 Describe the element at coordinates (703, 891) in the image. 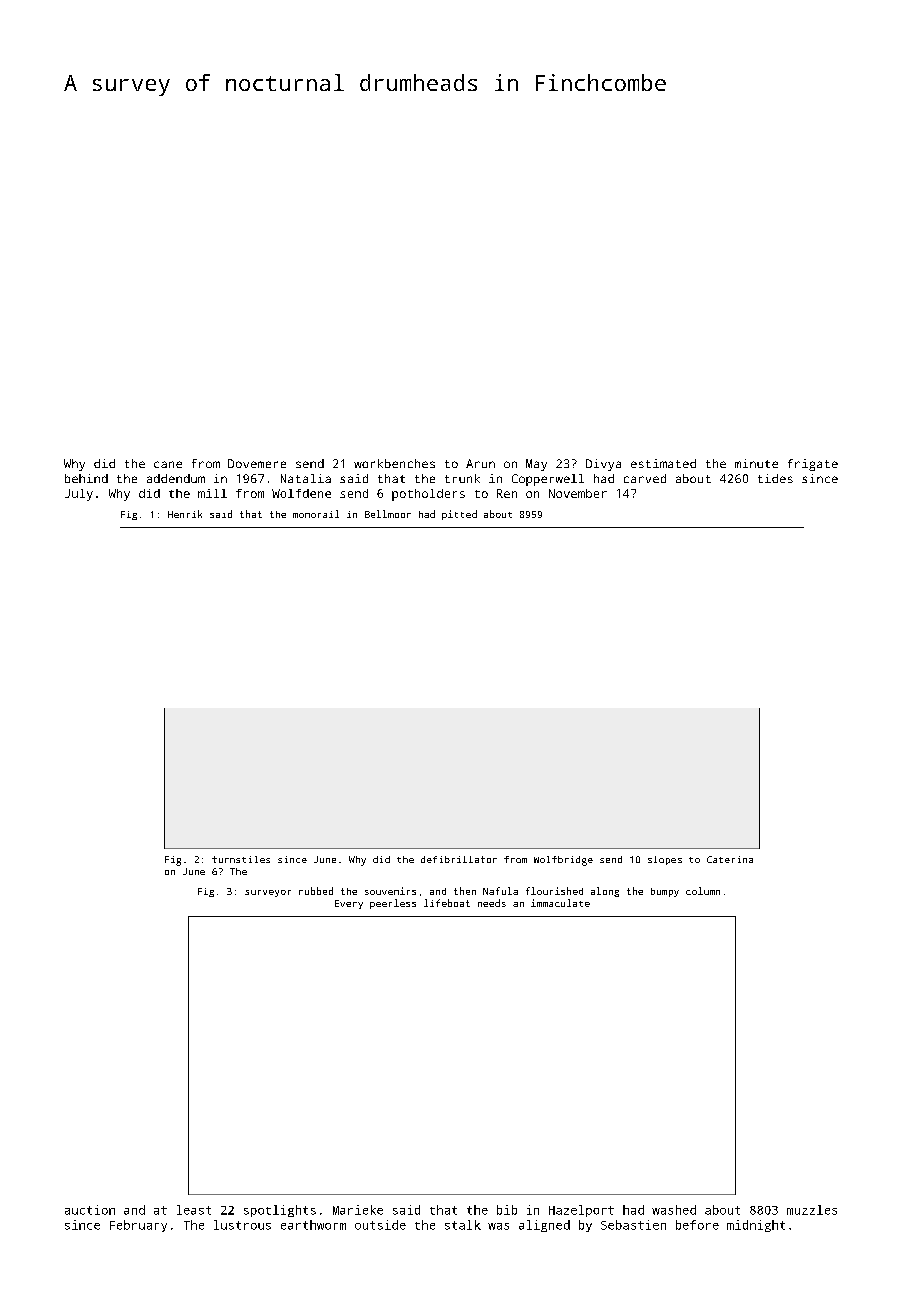

I see `column` at that location.
